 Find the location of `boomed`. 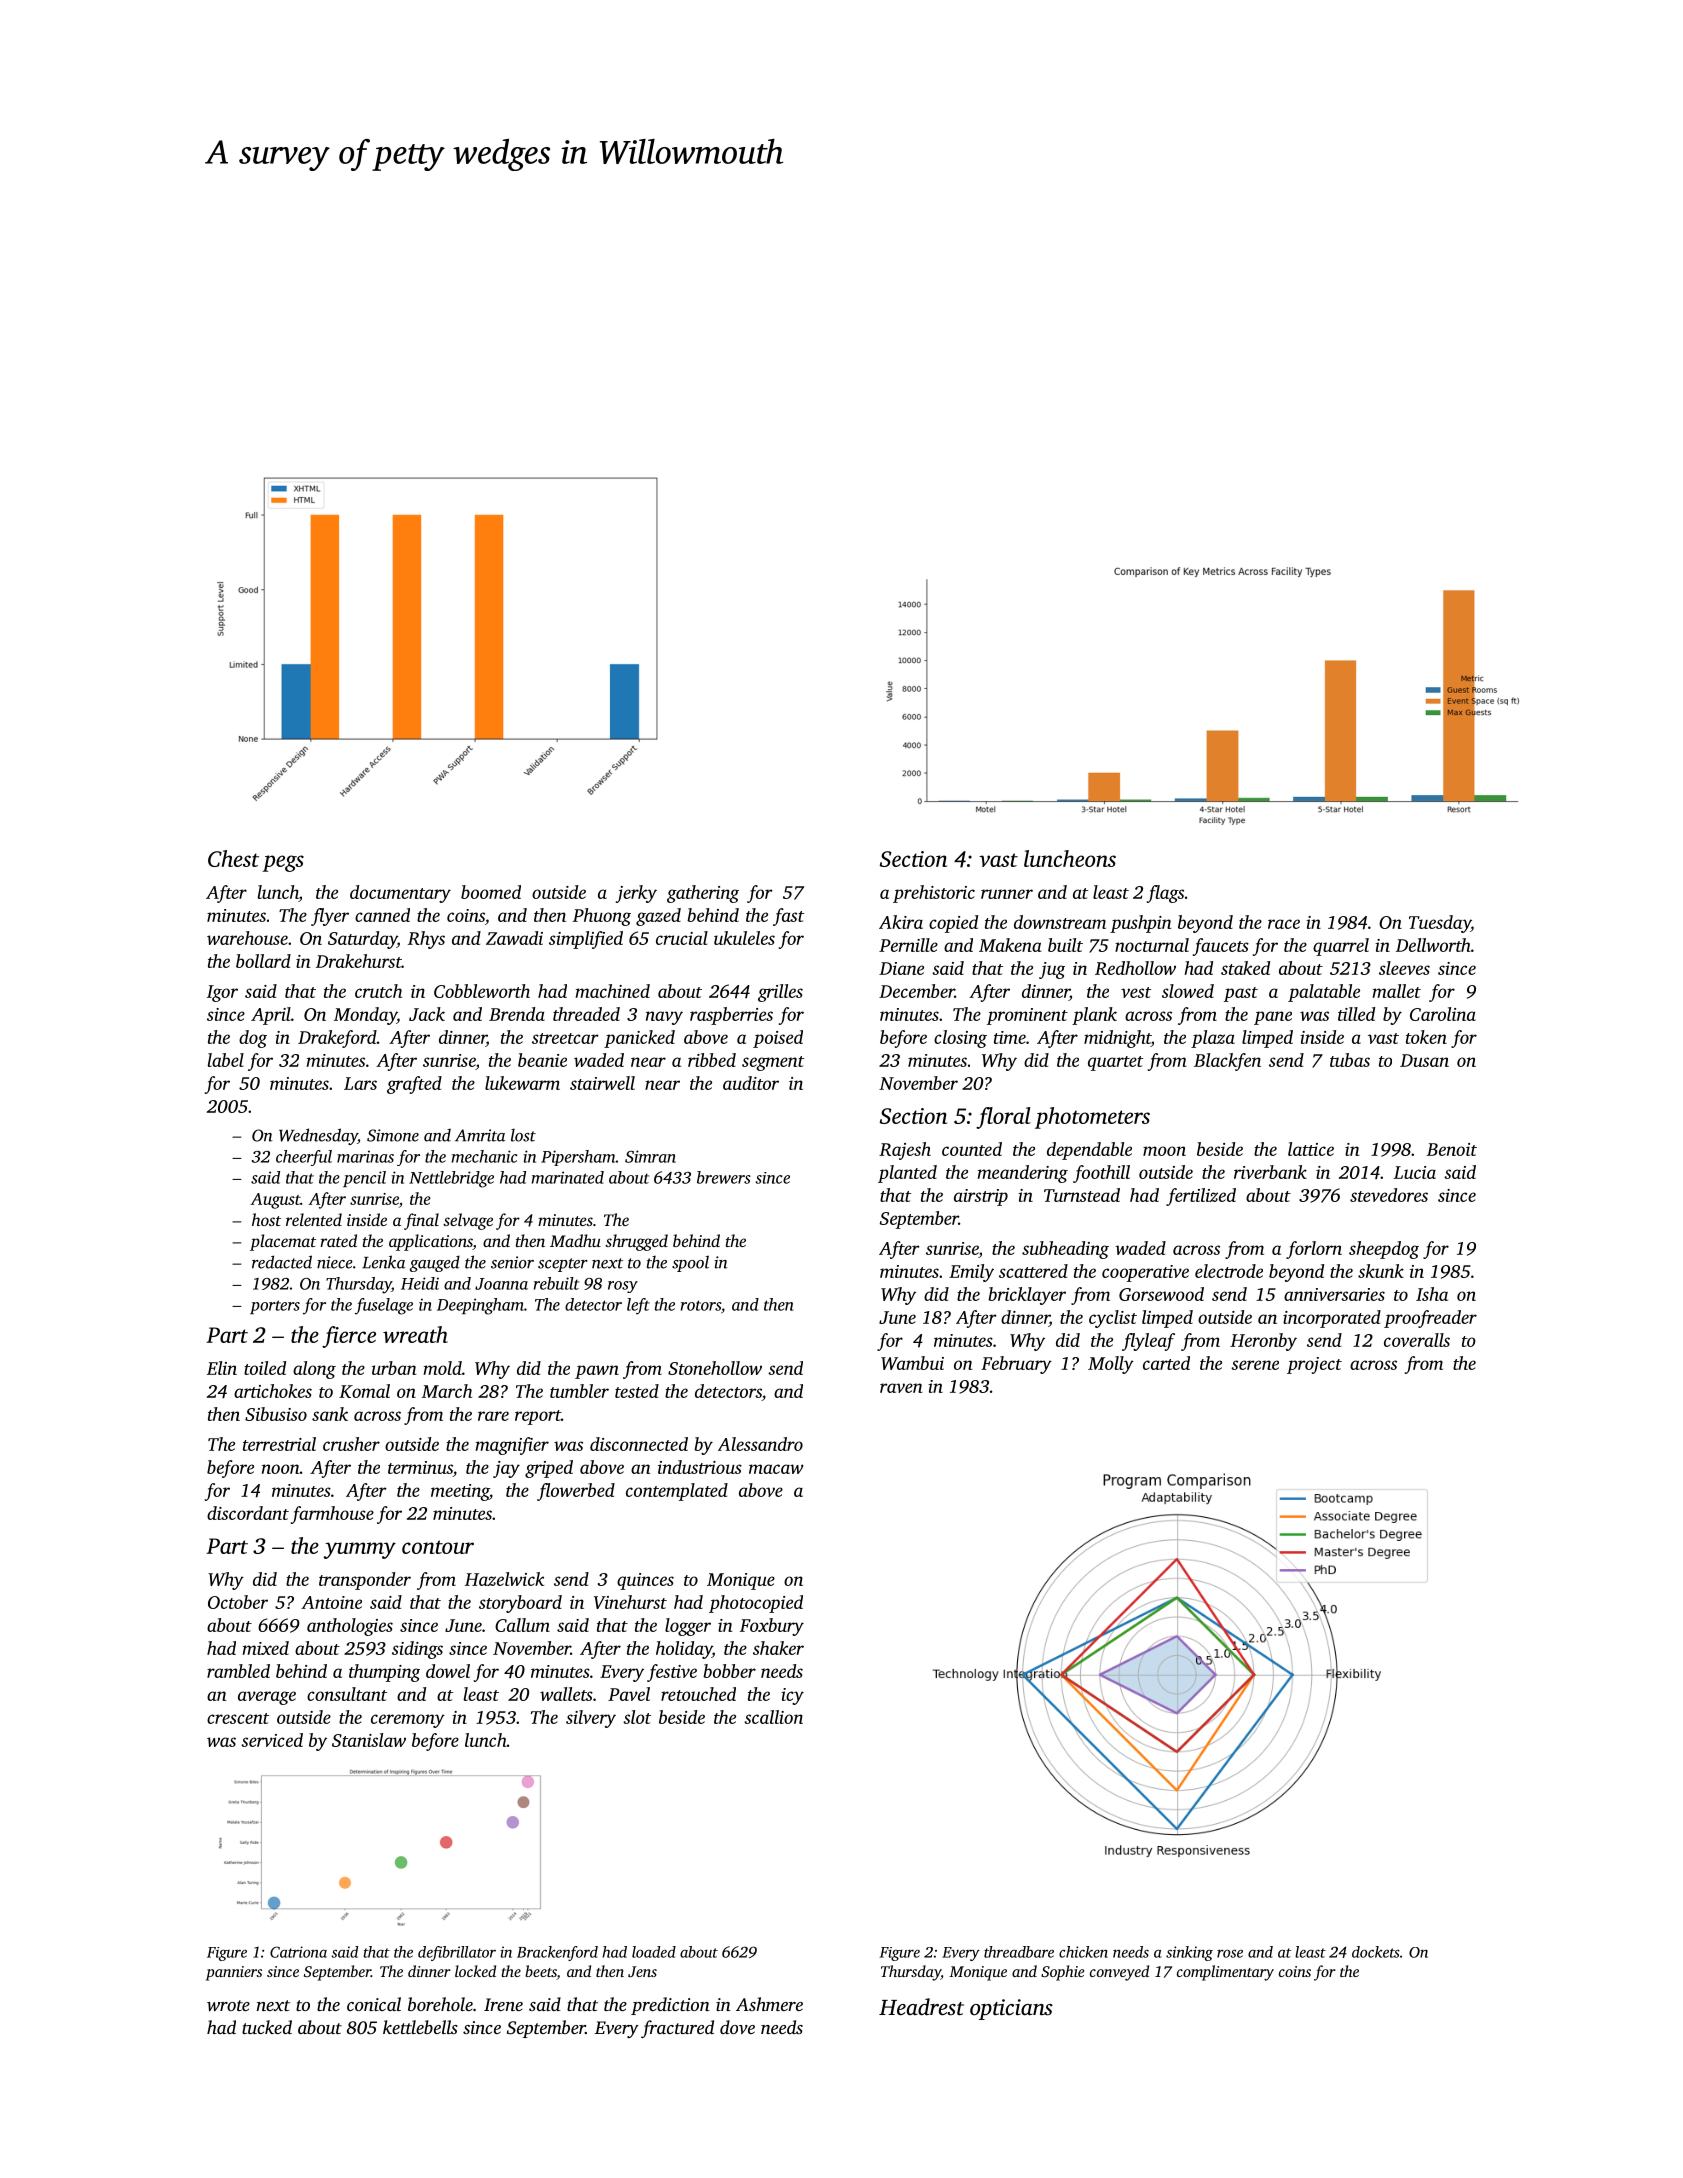

boomed is located at coordinates (491, 892).
